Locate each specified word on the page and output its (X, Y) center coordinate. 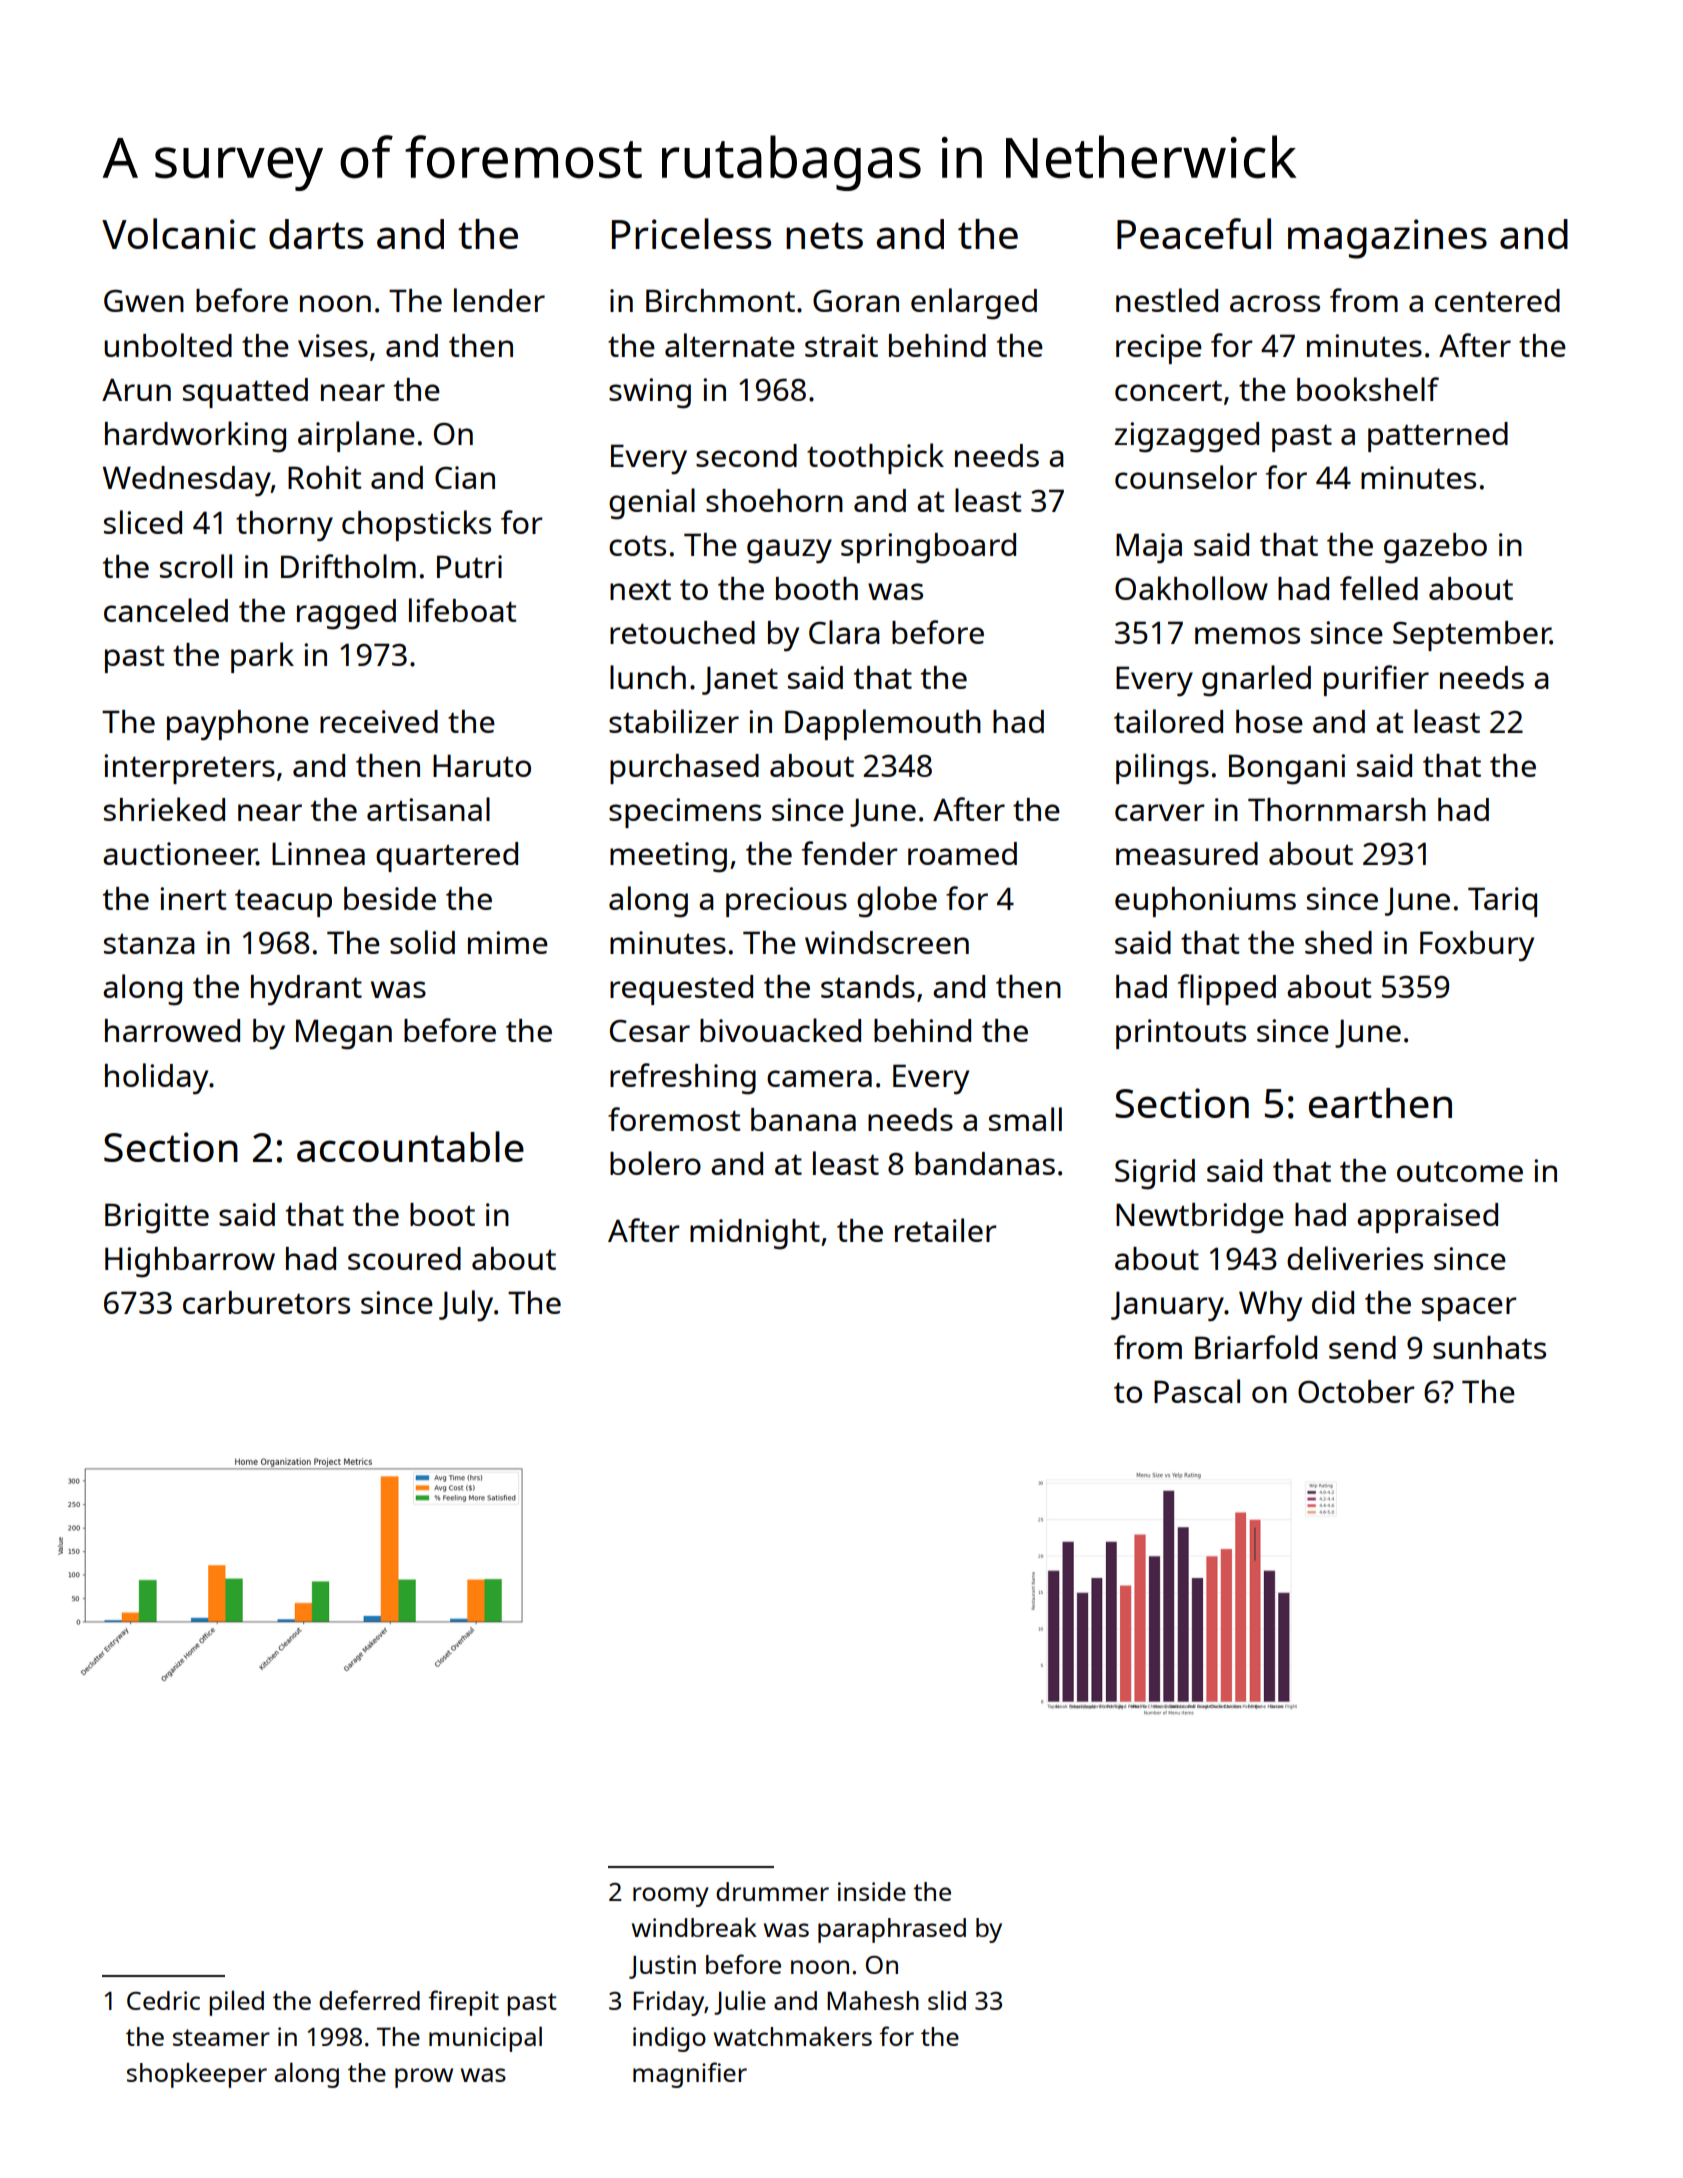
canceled (166, 610)
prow (424, 2078)
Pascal (1197, 1391)
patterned (1438, 437)
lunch (648, 677)
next (640, 590)
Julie (740, 2002)
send (1362, 1347)
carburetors (266, 1302)
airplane (356, 436)
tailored (1168, 721)
